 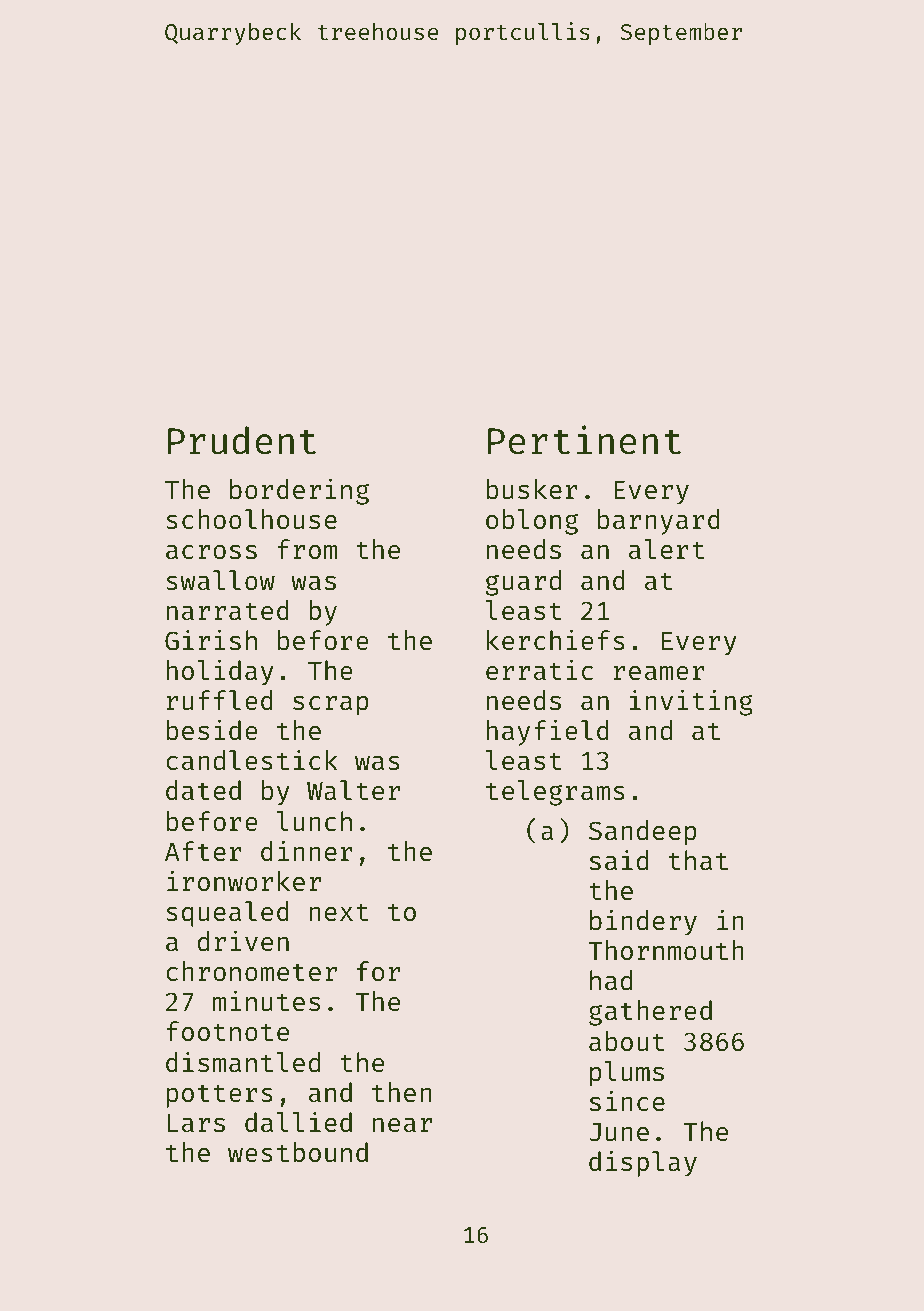 I want to click on Pertinent, so click(x=584, y=440).
